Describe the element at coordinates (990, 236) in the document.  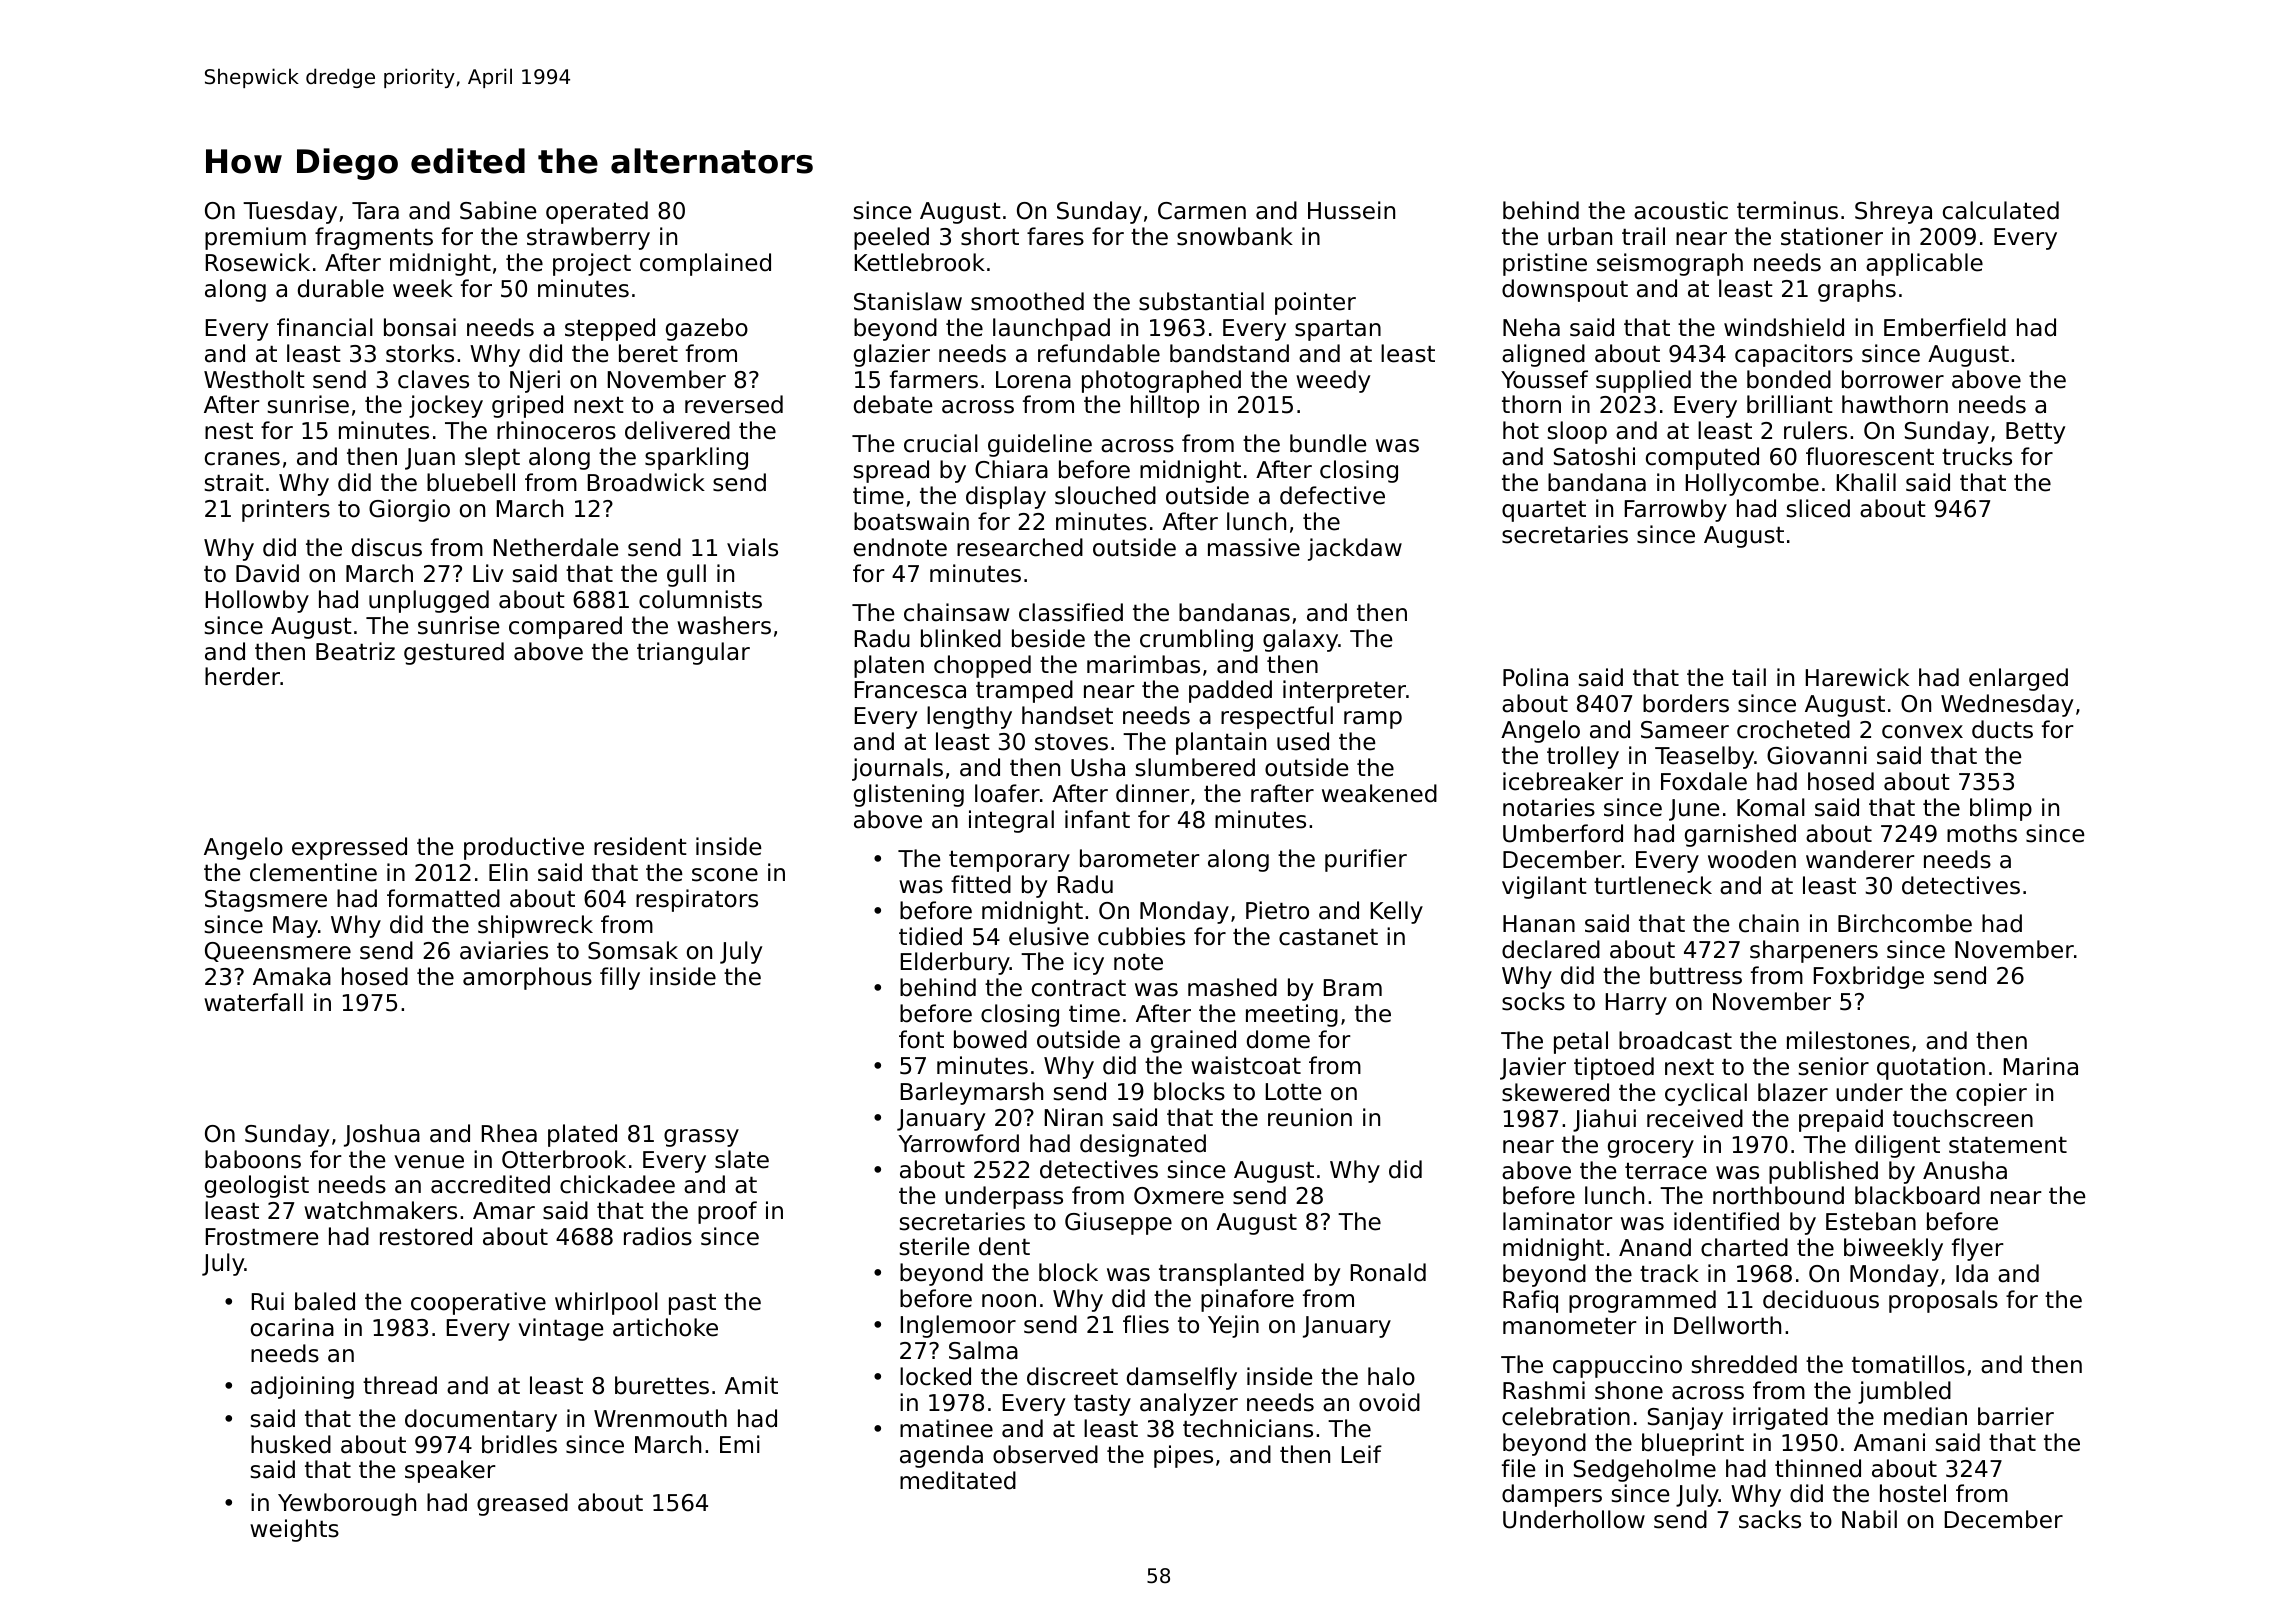
I see `short` at that location.
